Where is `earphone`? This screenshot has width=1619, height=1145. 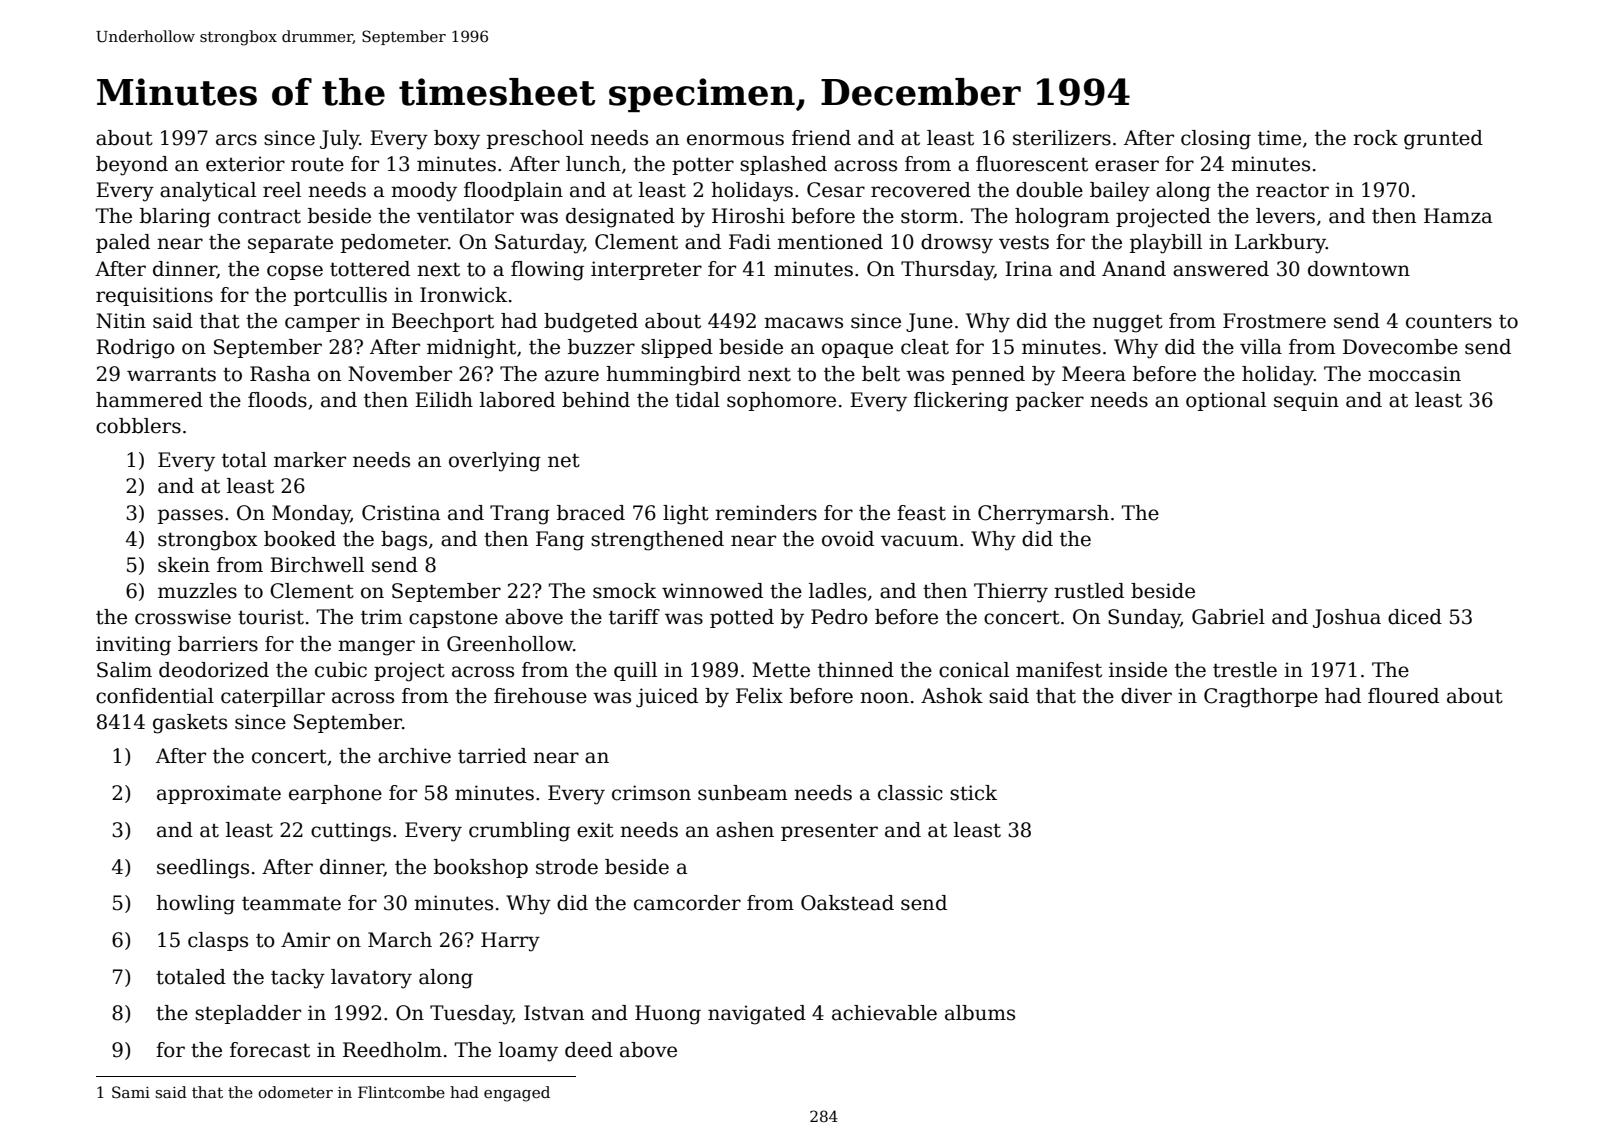
earphone is located at coordinates (335, 794).
